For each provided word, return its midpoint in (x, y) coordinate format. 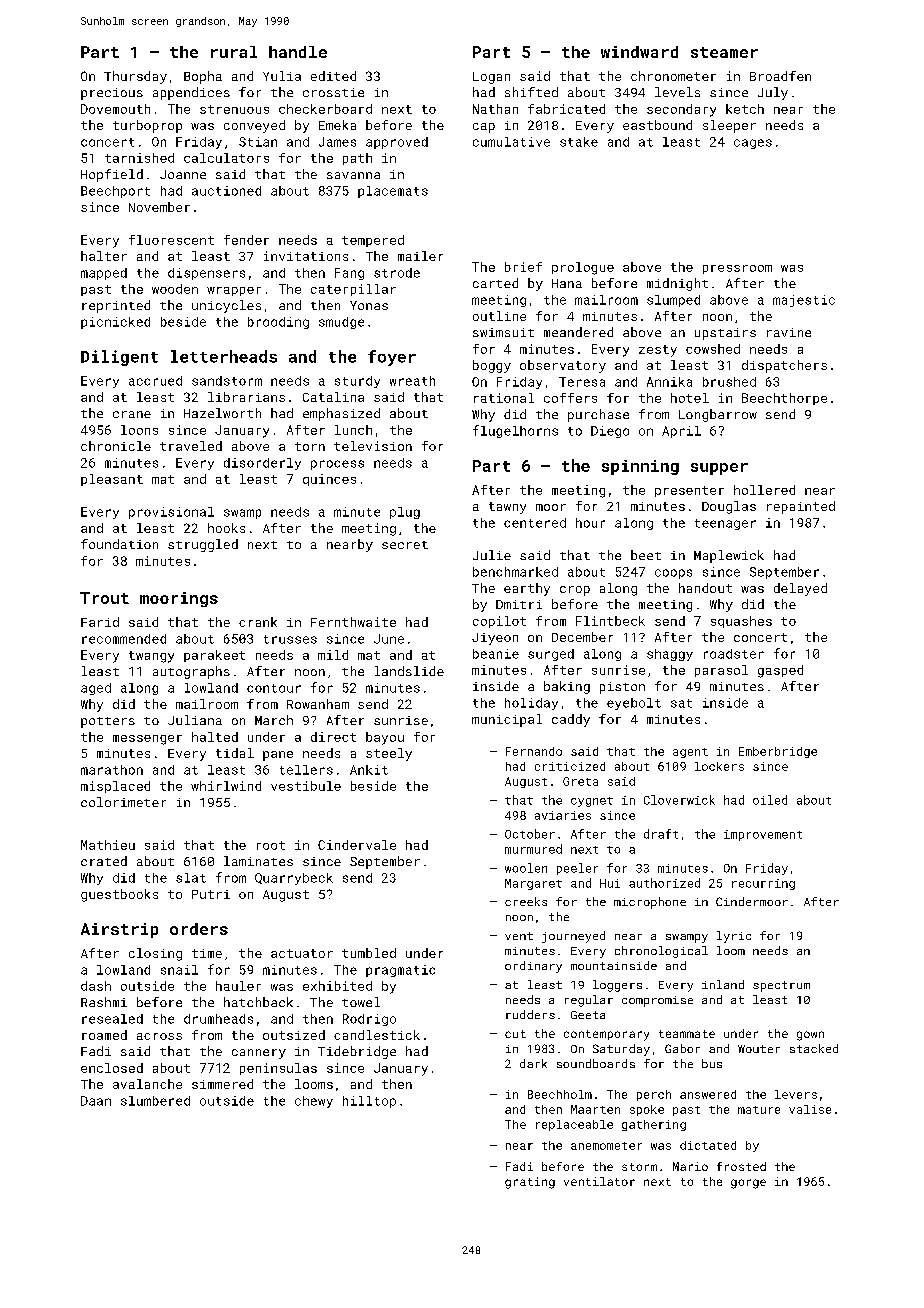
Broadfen (780, 76)
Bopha (203, 77)
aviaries (563, 815)
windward (639, 52)
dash (96, 986)
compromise (657, 1001)
